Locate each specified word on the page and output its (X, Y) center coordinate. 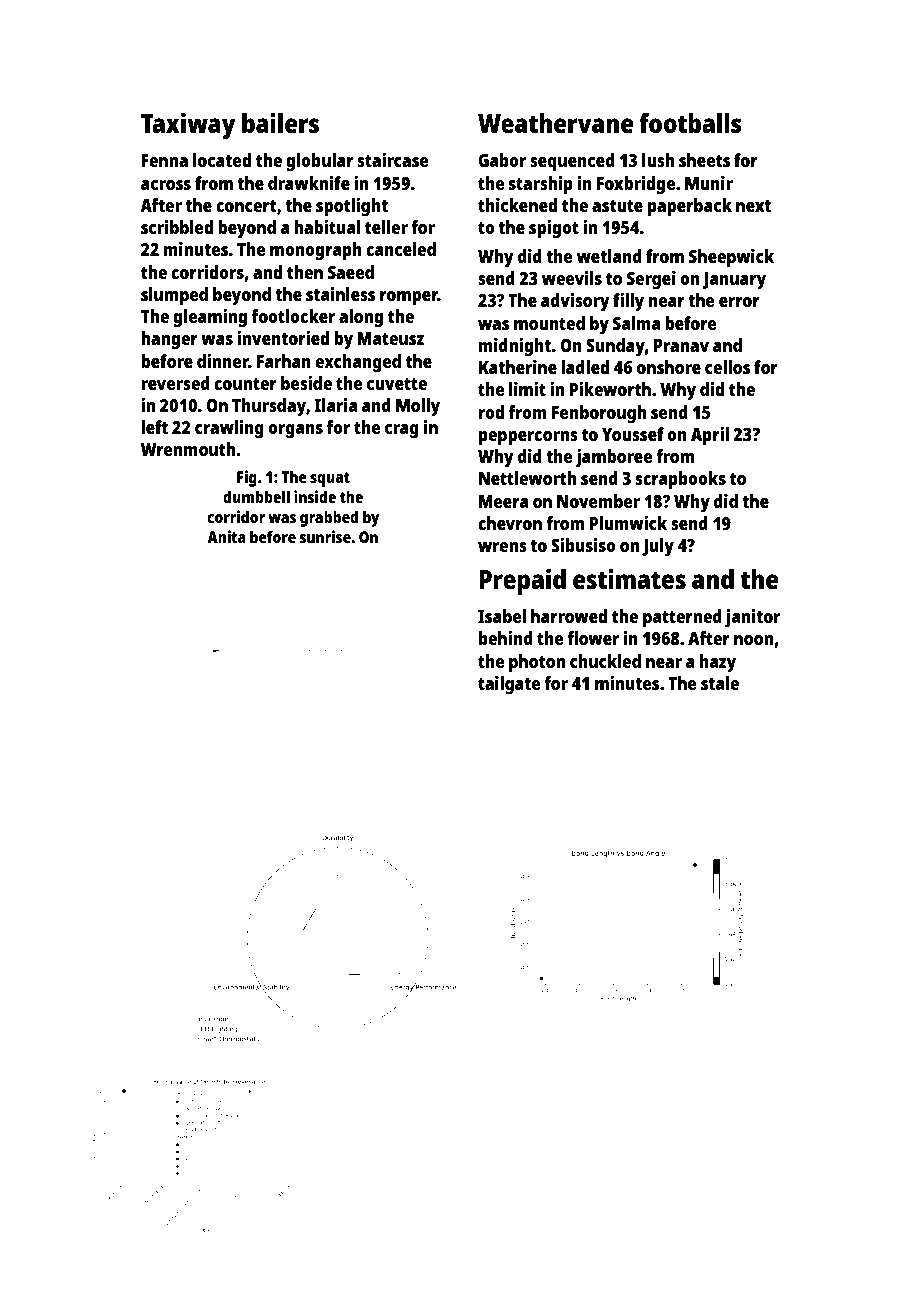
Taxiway (188, 125)
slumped (174, 296)
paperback (690, 207)
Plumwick (628, 523)
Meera (503, 501)
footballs (690, 123)
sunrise (325, 536)
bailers (280, 122)
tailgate (509, 685)
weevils (572, 278)
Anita (226, 536)
